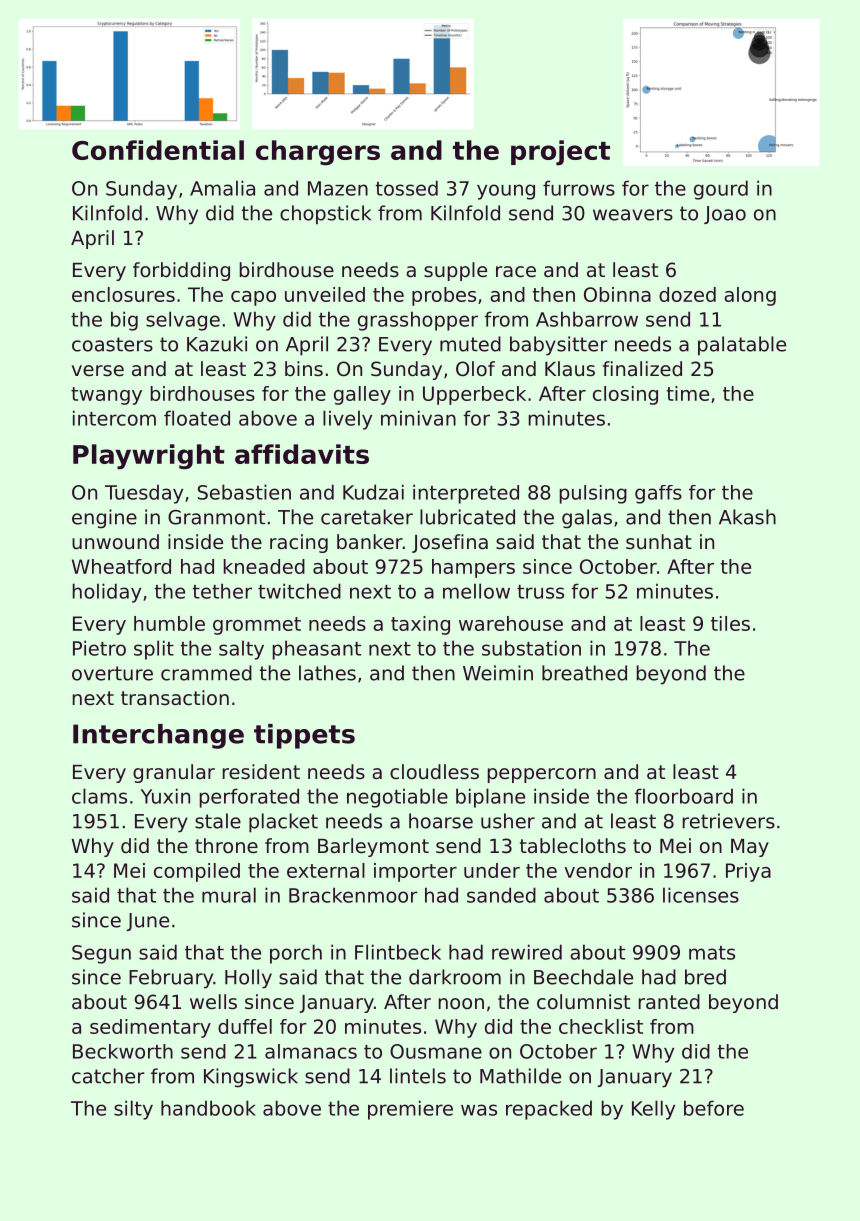  What do you see at coordinates (748, 872) in the screenshot?
I see `Priya` at bounding box center [748, 872].
